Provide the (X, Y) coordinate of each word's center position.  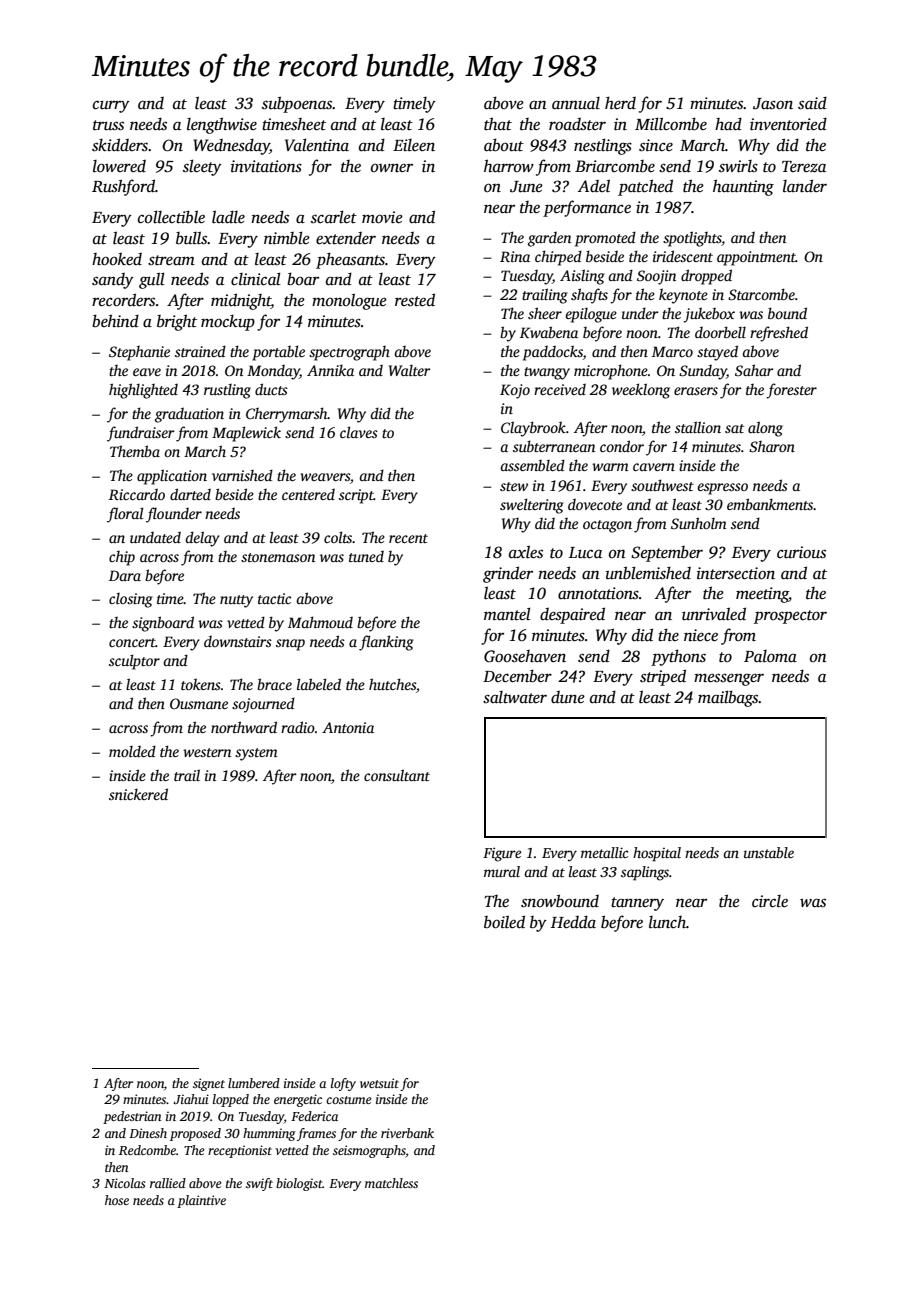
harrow (509, 165)
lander (805, 186)
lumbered (254, 1083)
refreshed (779, 334)
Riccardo (137, 494)
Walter (410, 370)
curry (111, 106)
